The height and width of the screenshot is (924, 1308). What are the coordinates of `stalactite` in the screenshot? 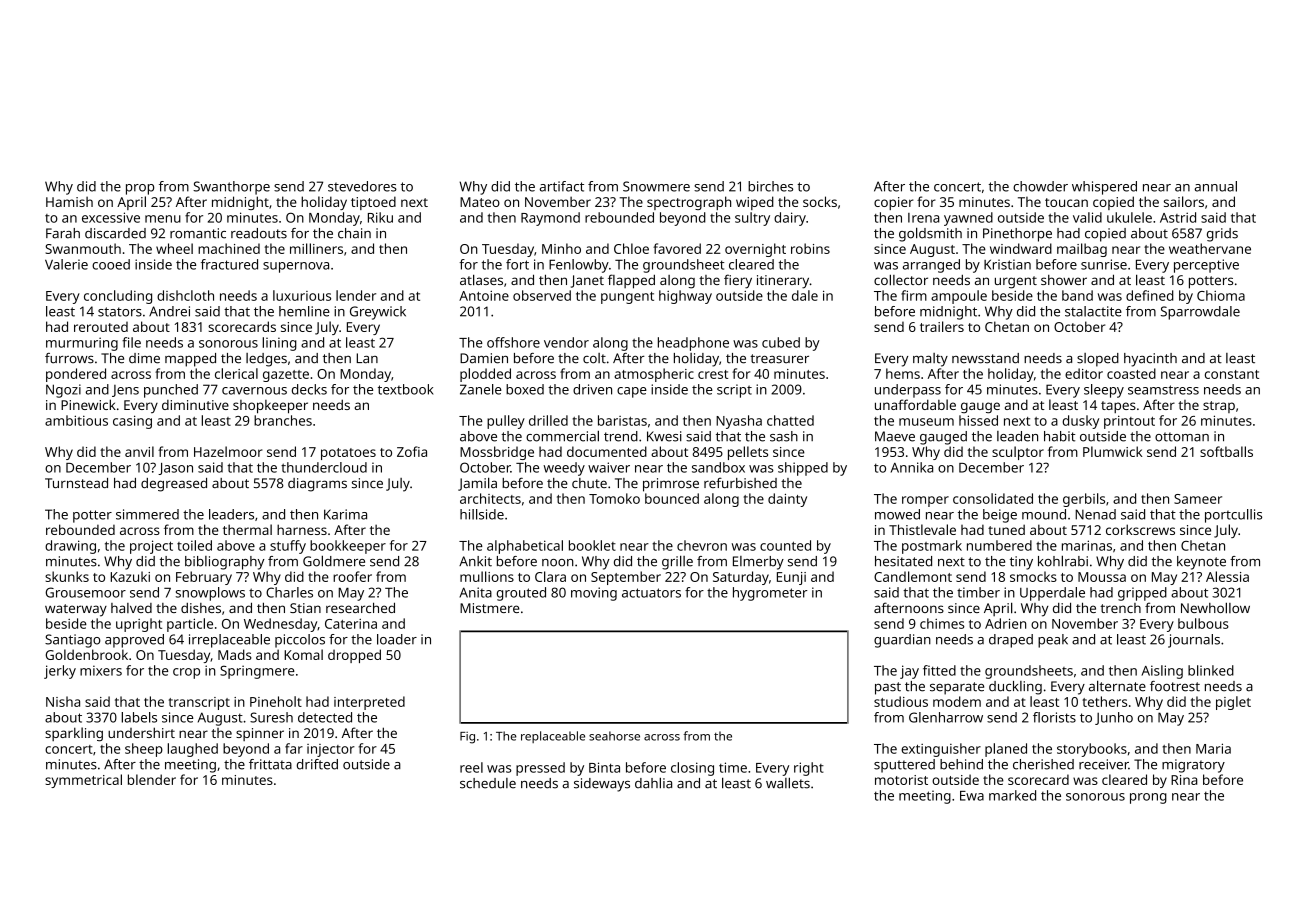 It's located at (1093, 311).
